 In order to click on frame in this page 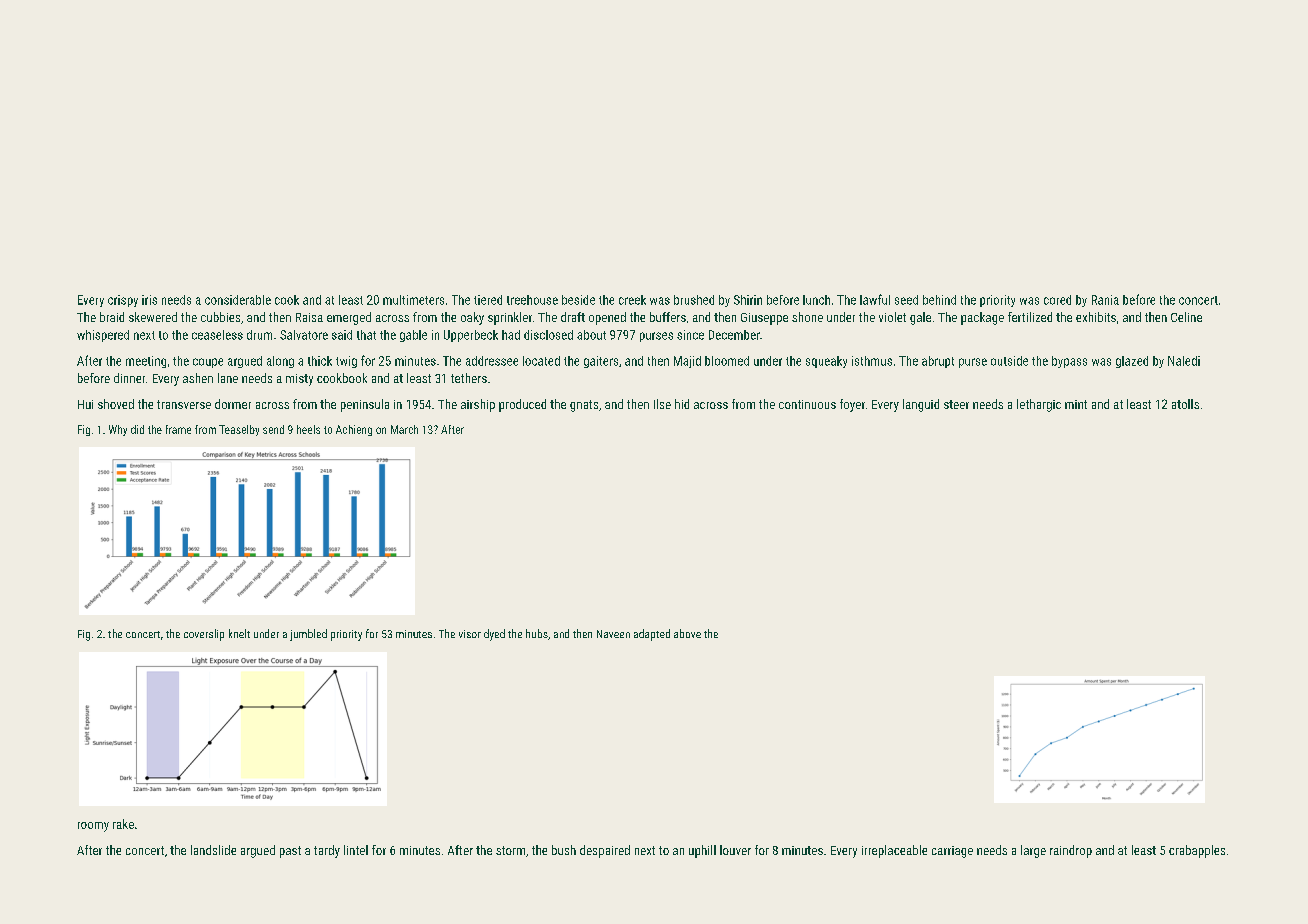, I will do `click(178, 429)`.
